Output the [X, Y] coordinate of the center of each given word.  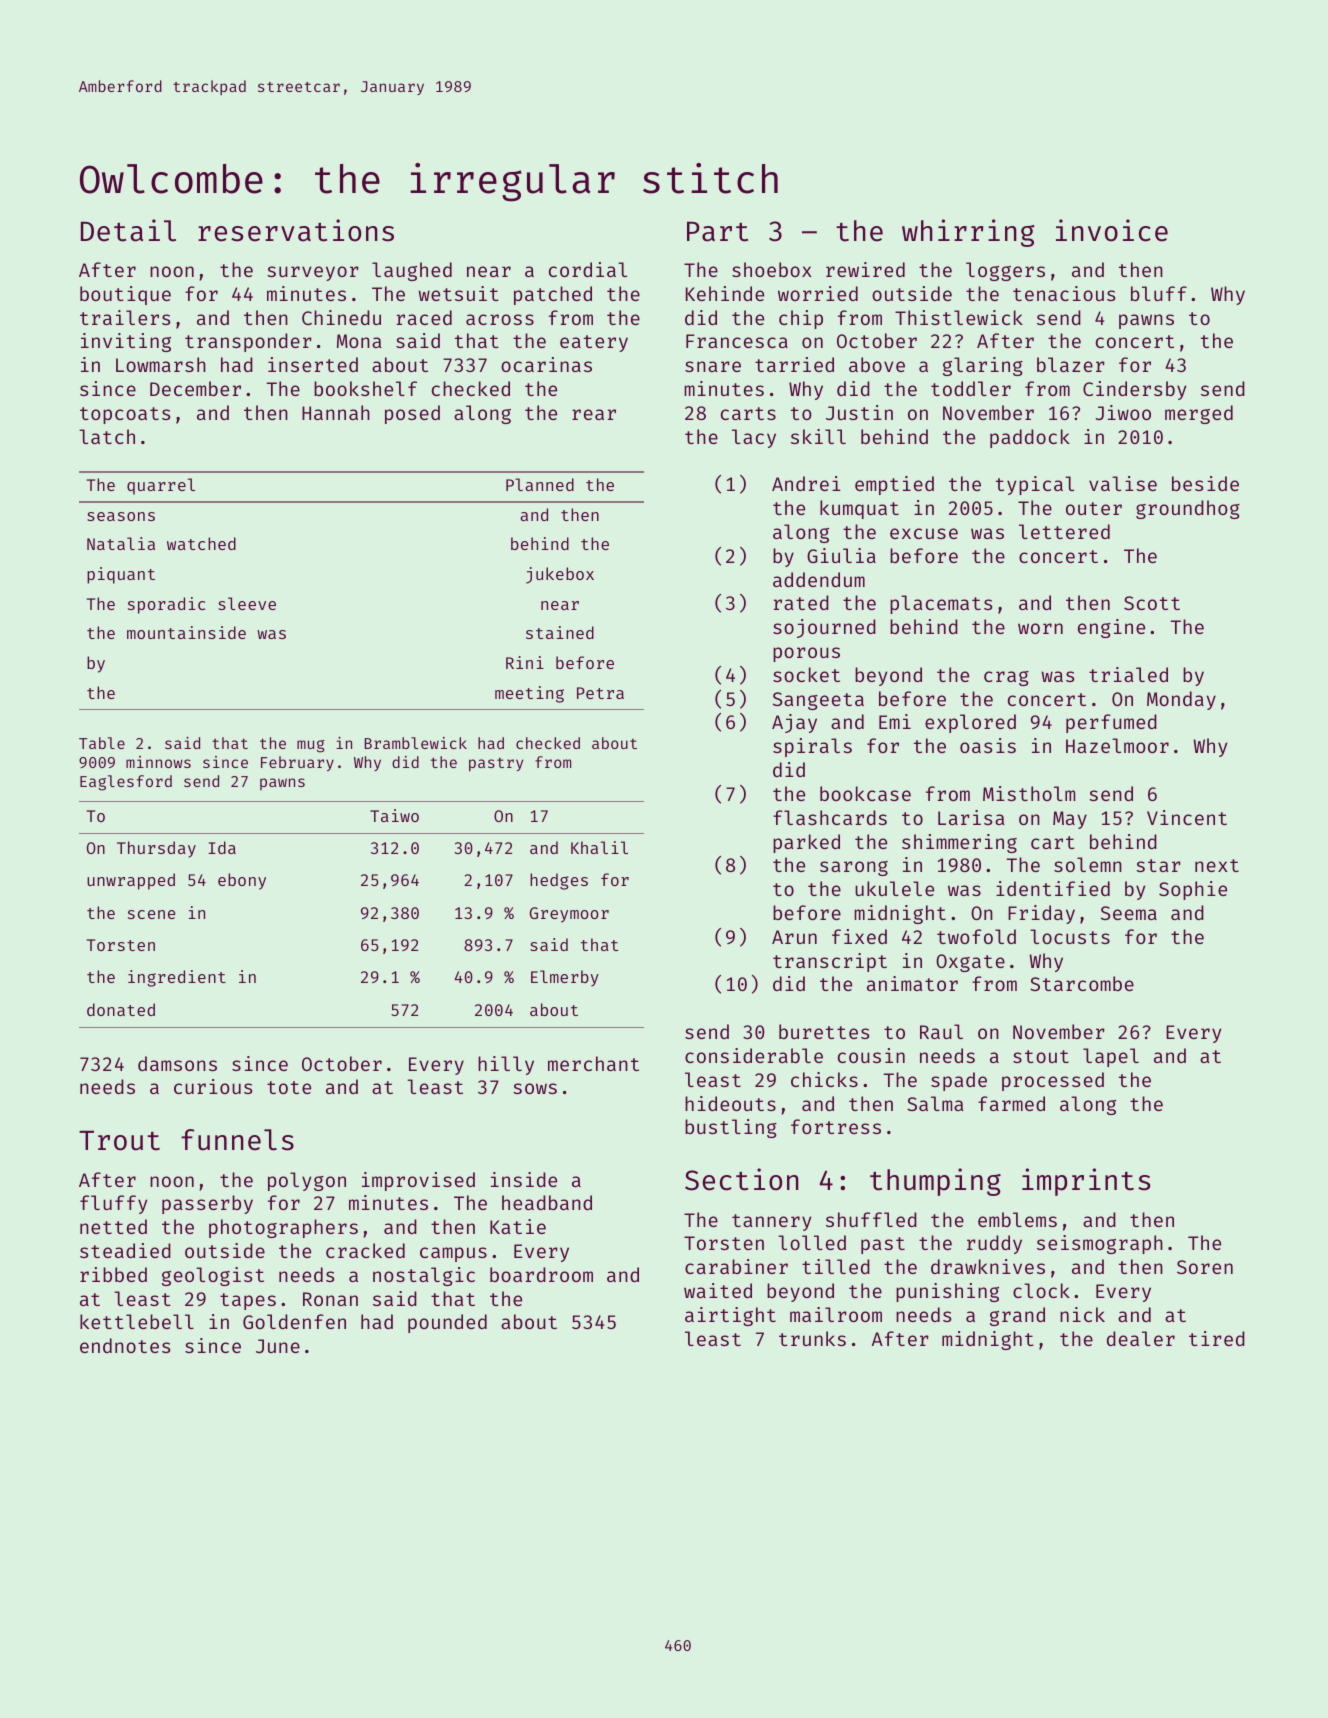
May [1070, 820]
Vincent [1187, 817]
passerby [207, 1204]
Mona [359, 341]
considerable [754, 1055]
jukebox [560, 575]
